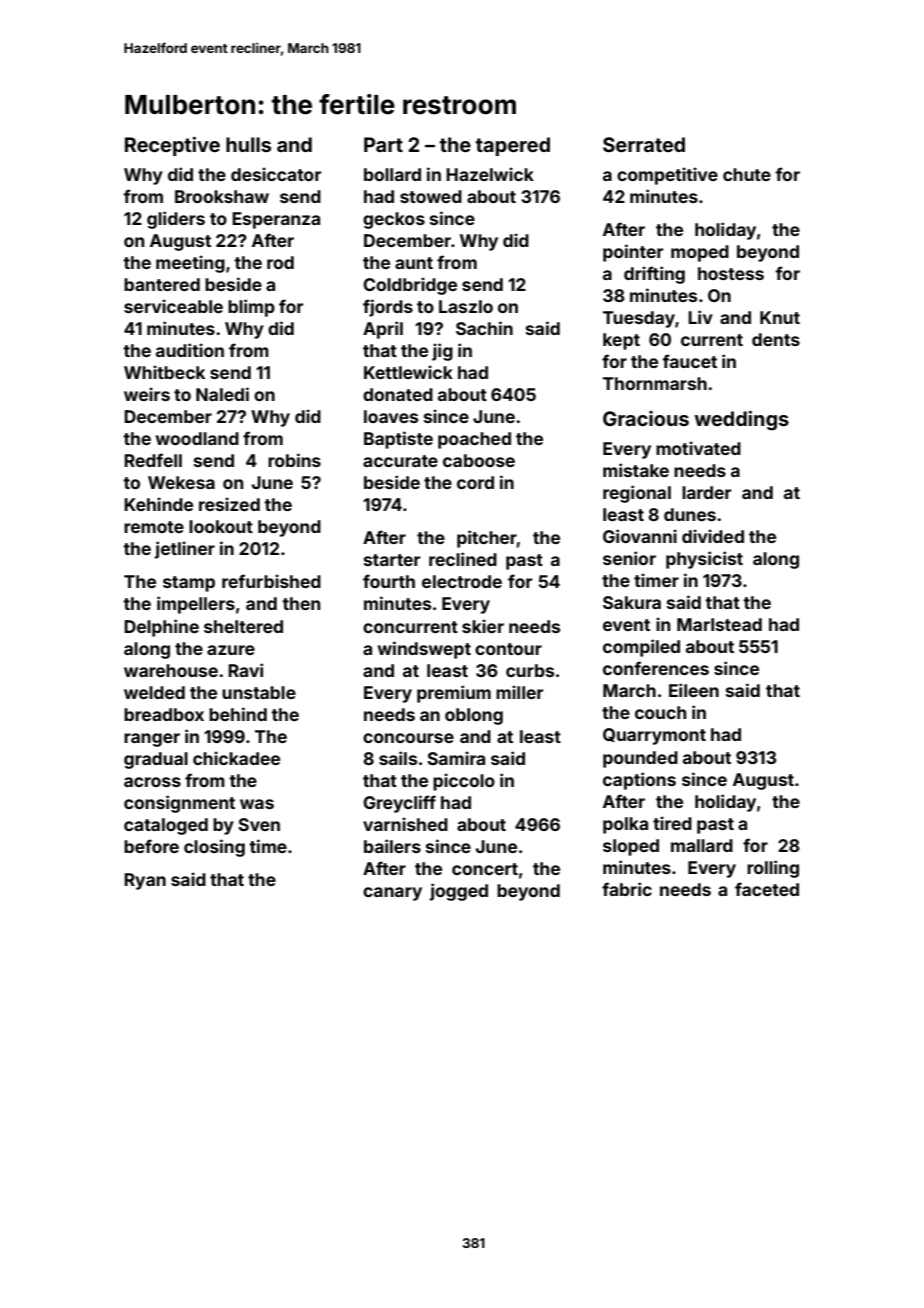 The width and height of the screenshot is (924, 1308). Describe the element at coordinates (656, 668) in the screenshot. I see `conferences` at that location.
